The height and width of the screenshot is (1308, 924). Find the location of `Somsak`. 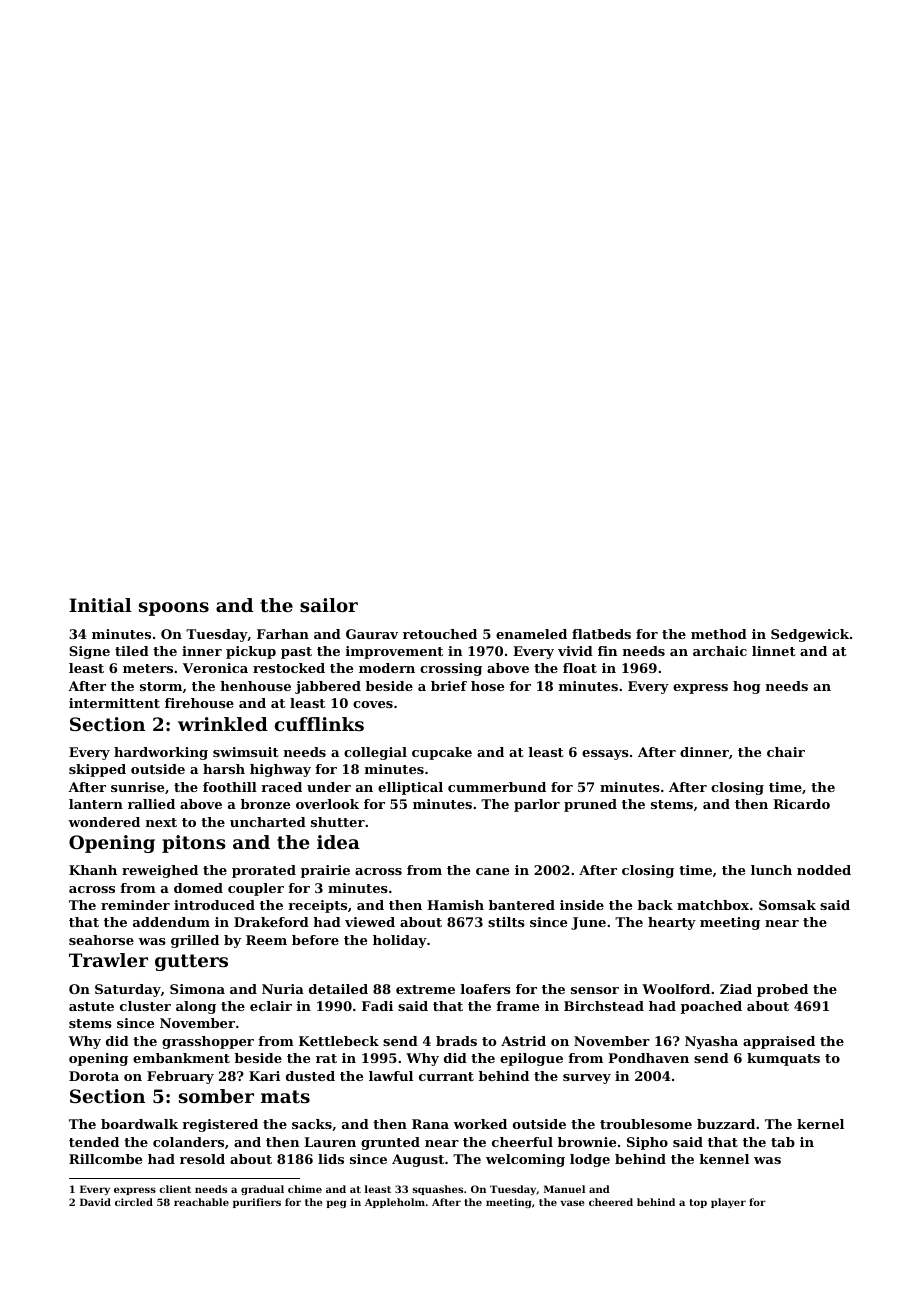

Somsak is located at coordinates (787, 905).
